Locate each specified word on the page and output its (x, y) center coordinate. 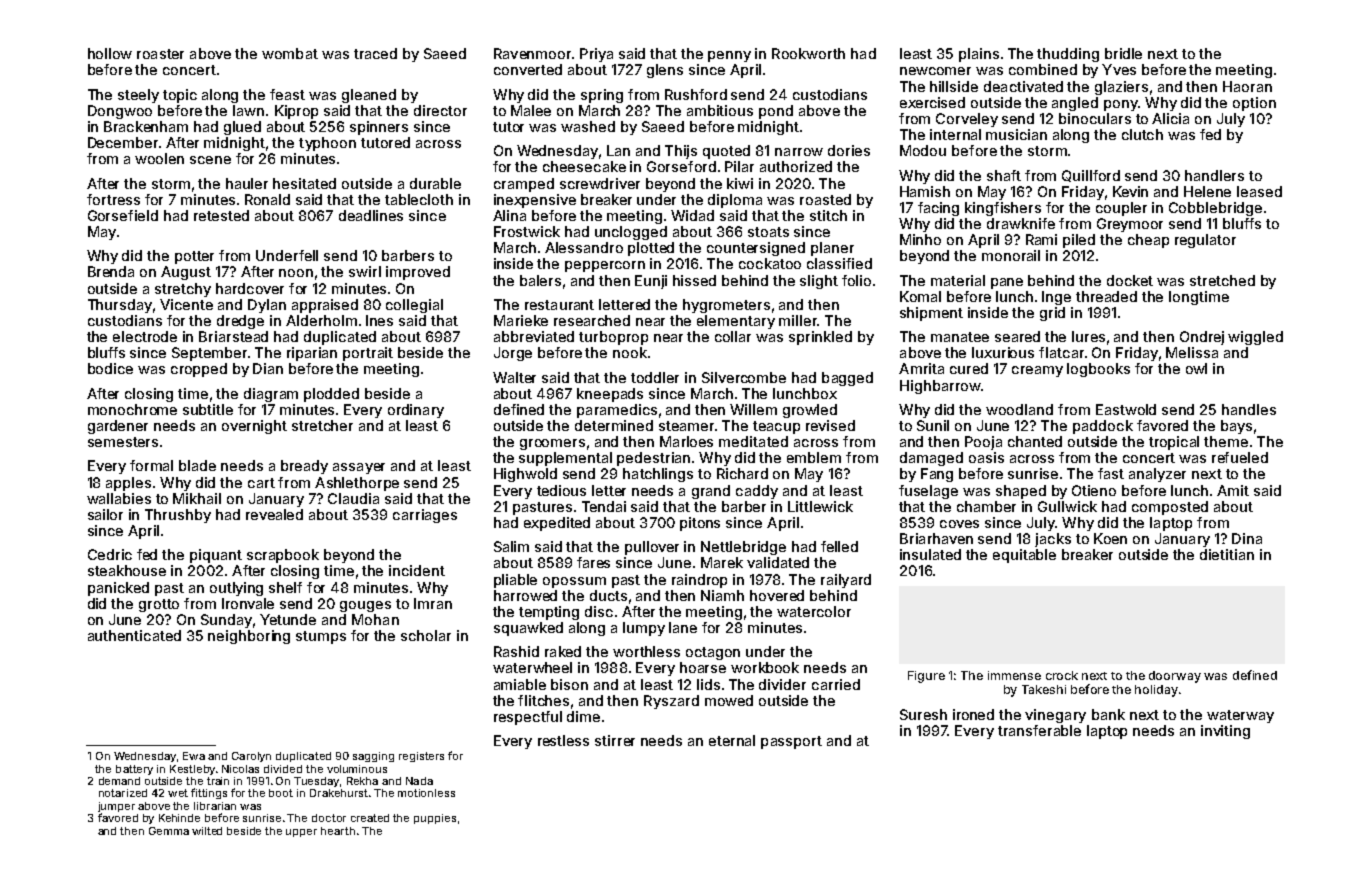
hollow (110, 53)
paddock (1103, 427)
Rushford (696, 94)
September (209, 354)
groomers (552, 444)
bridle (1123, 53)
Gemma (169, 831)
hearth (338, 831)
